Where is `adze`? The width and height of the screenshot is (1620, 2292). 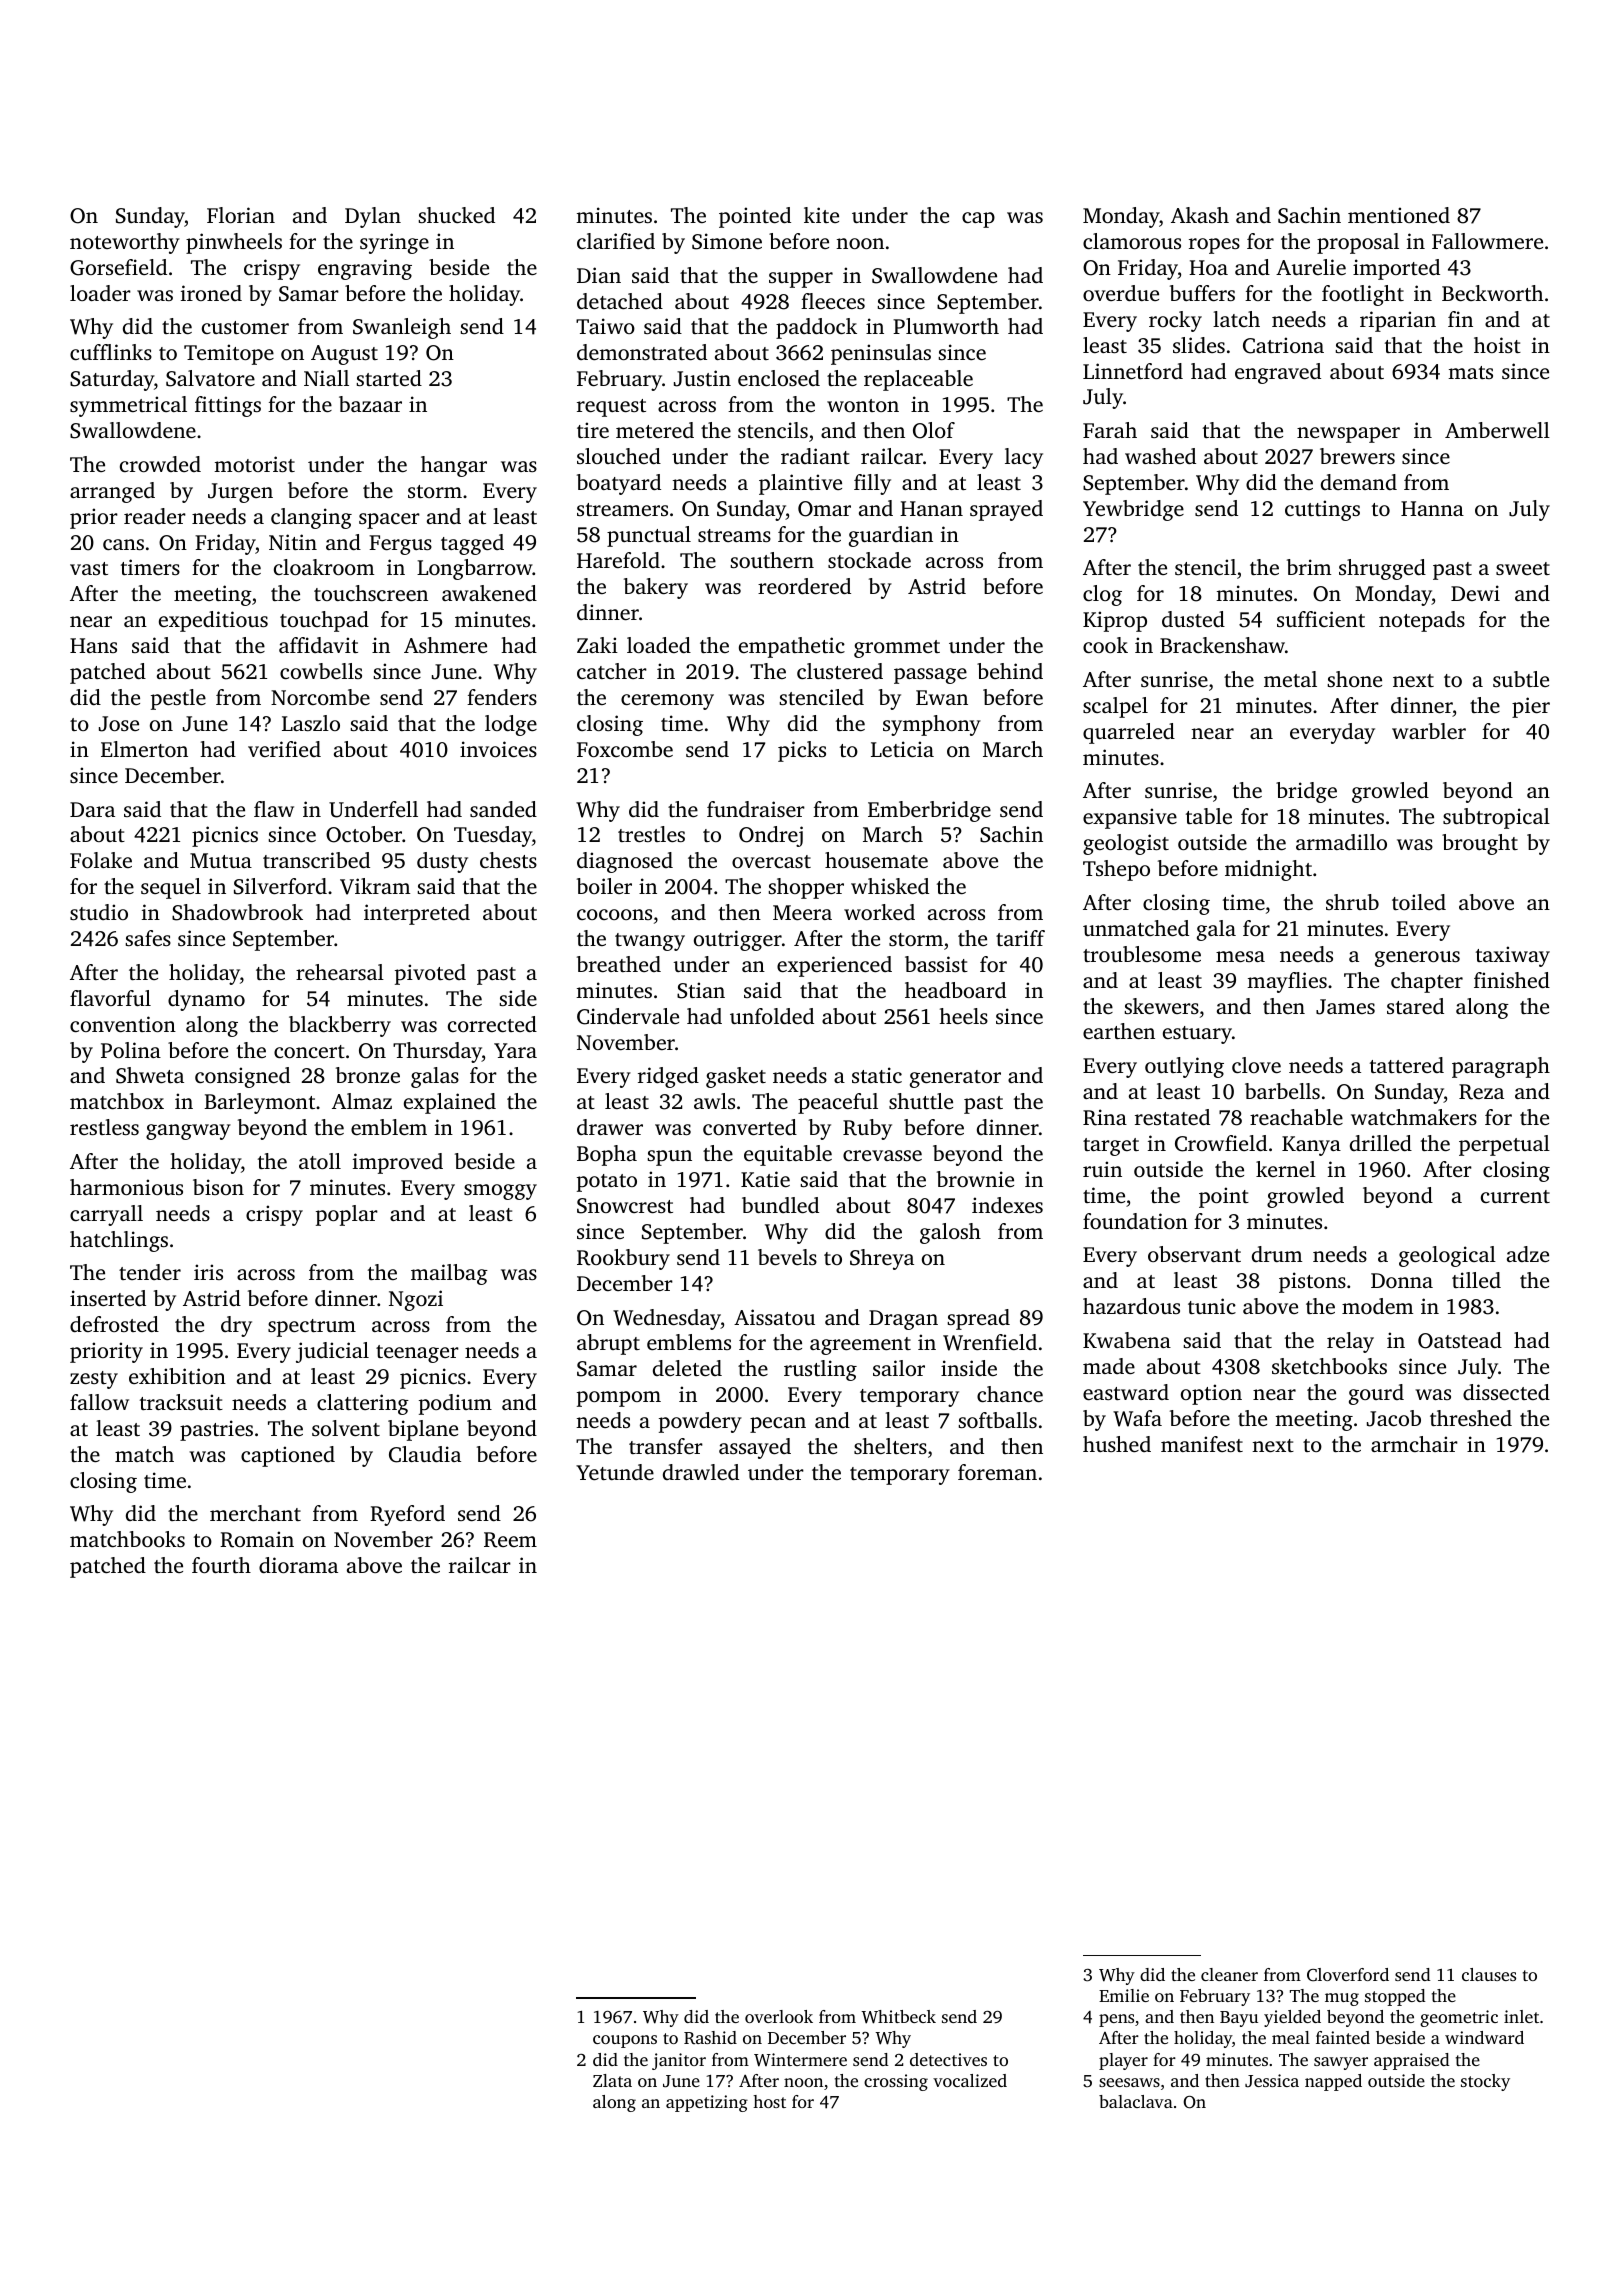 adze is located at coordinates (1528, 1254).
